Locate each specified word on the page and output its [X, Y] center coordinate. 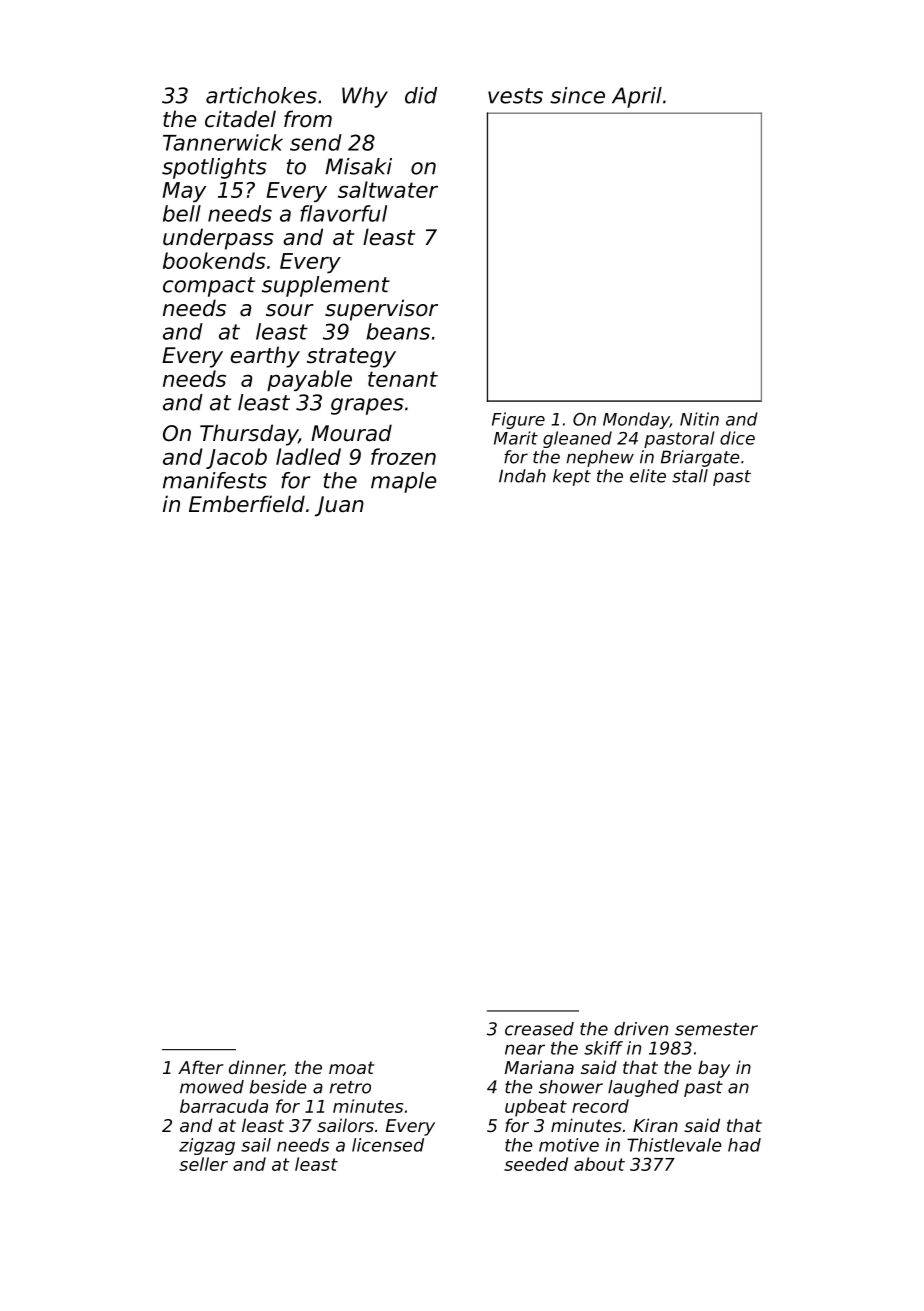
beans [398, 331]
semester [716, 1029]
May [184, 192]
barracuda [224, 1106]
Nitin [699, 419]
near [525, 1049]
